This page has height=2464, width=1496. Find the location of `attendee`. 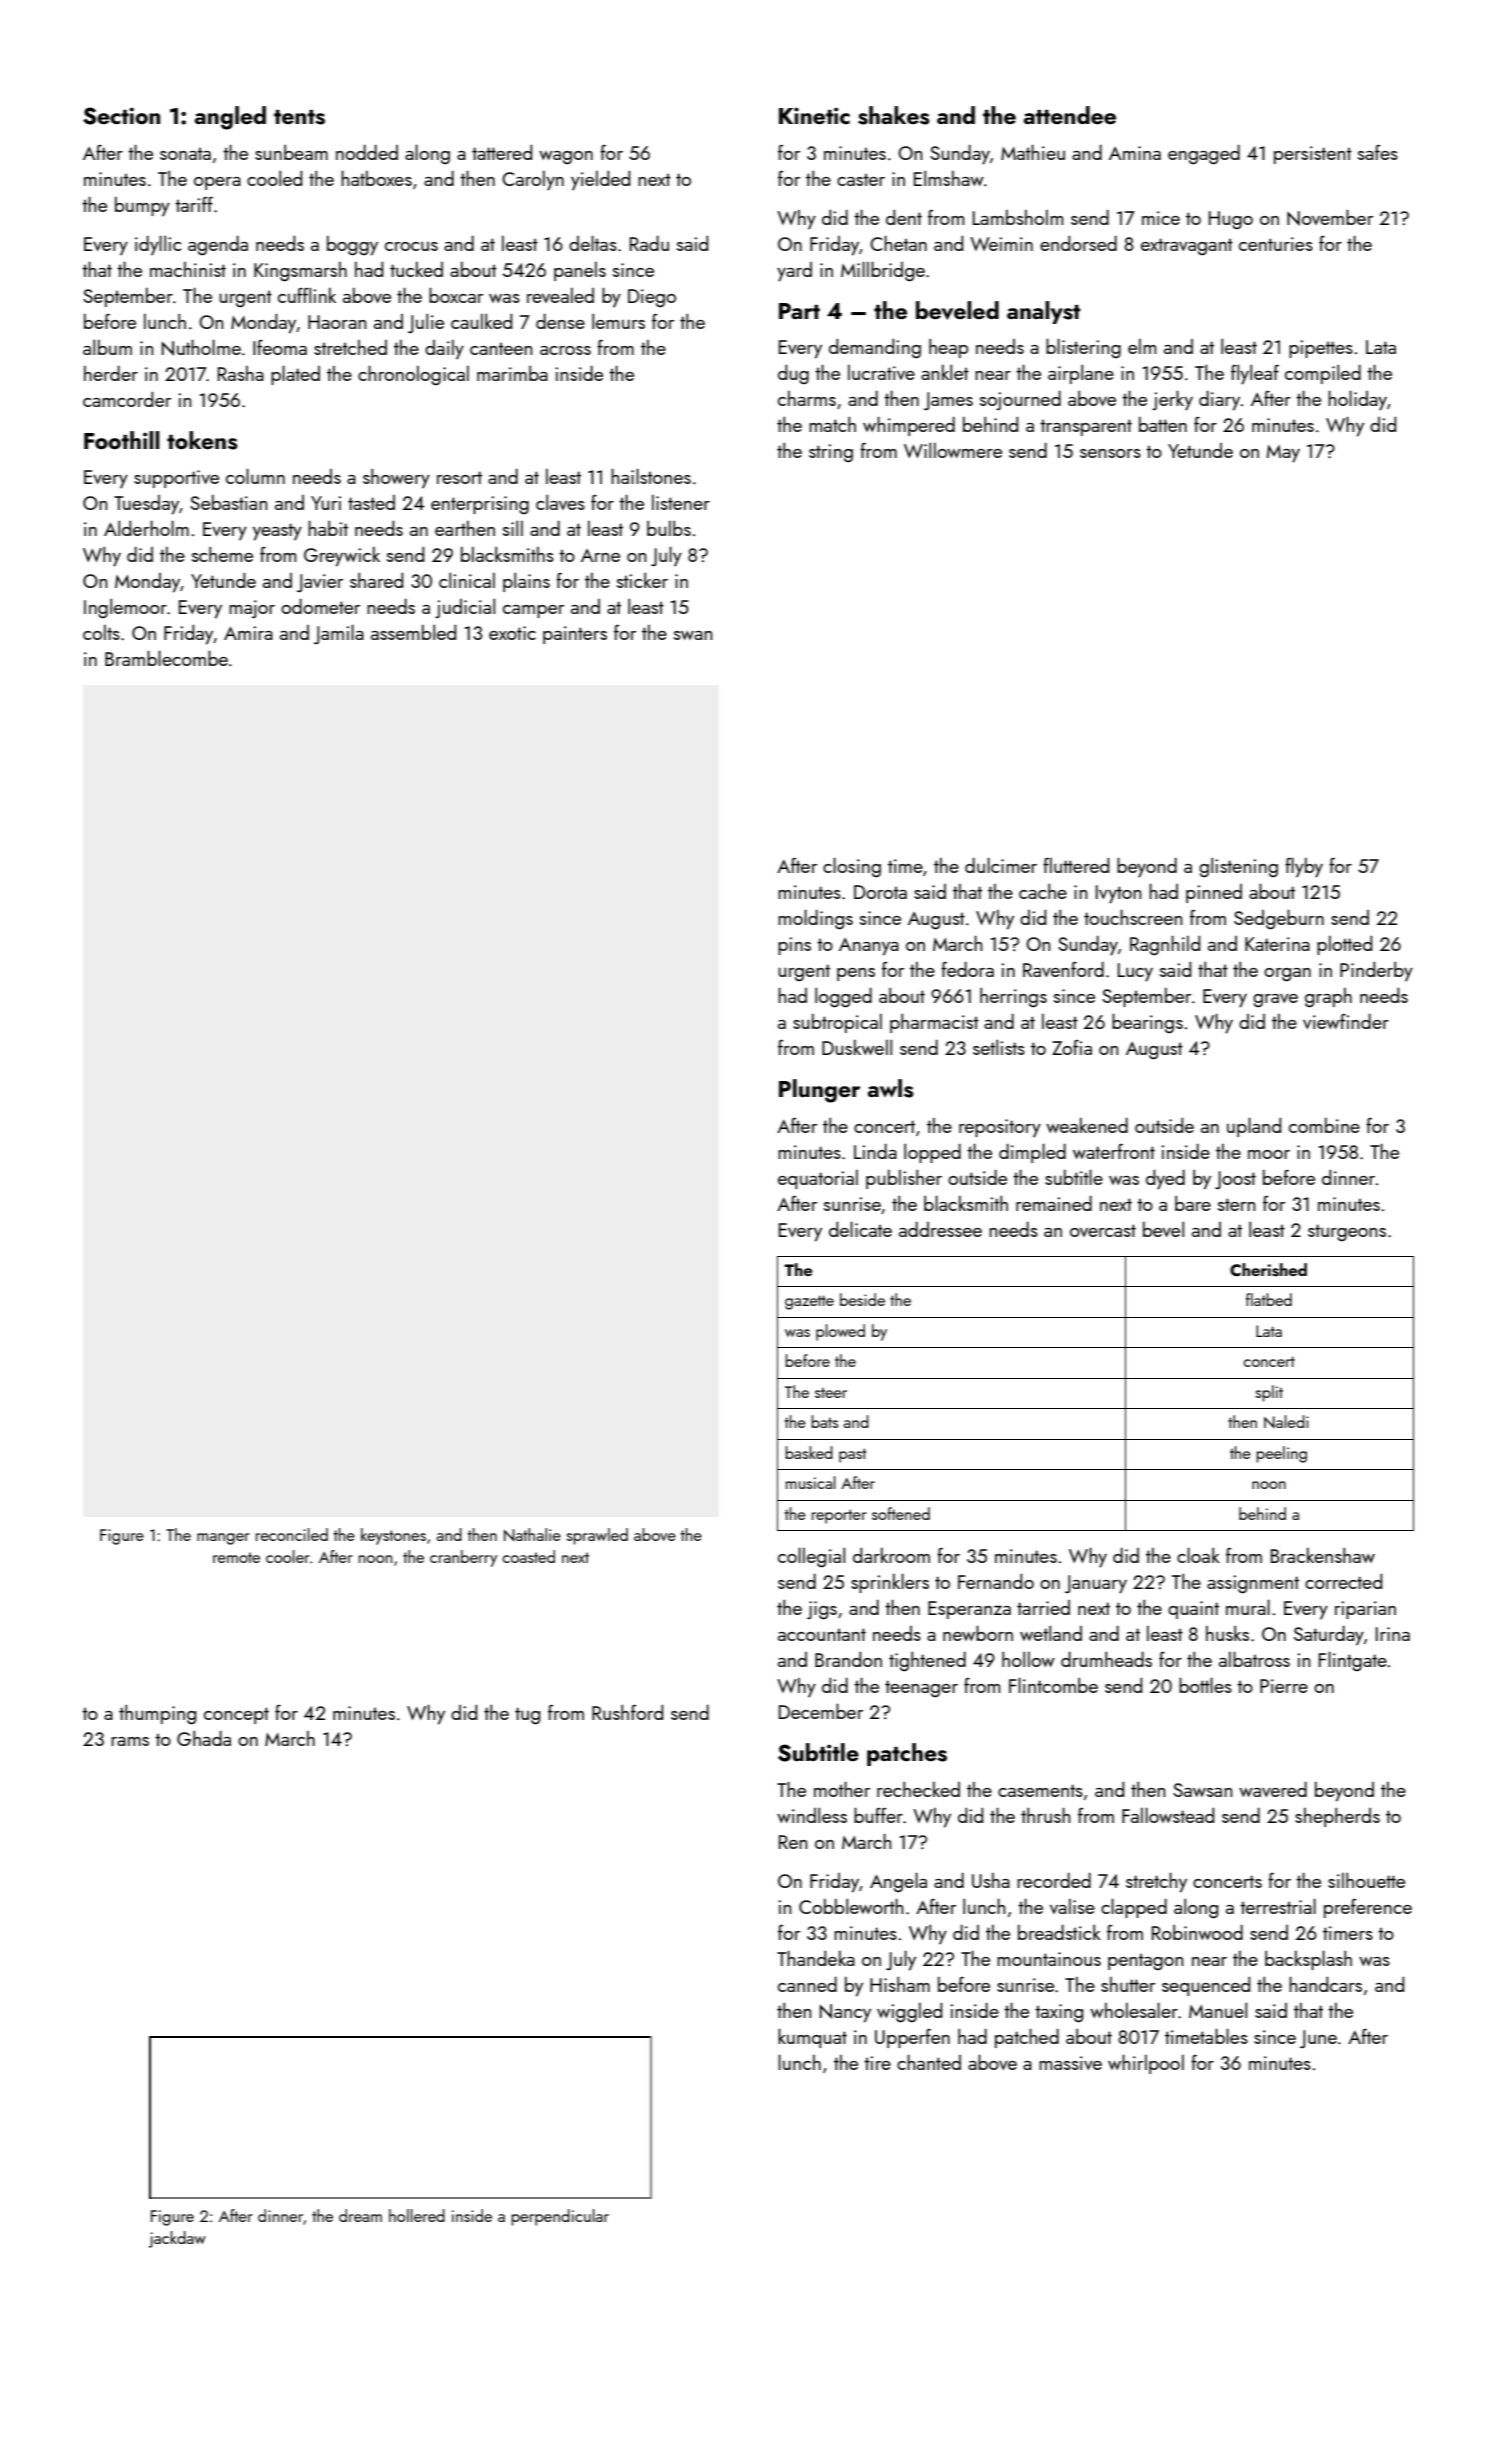

attendee is located at coordinates (1070, 115).
